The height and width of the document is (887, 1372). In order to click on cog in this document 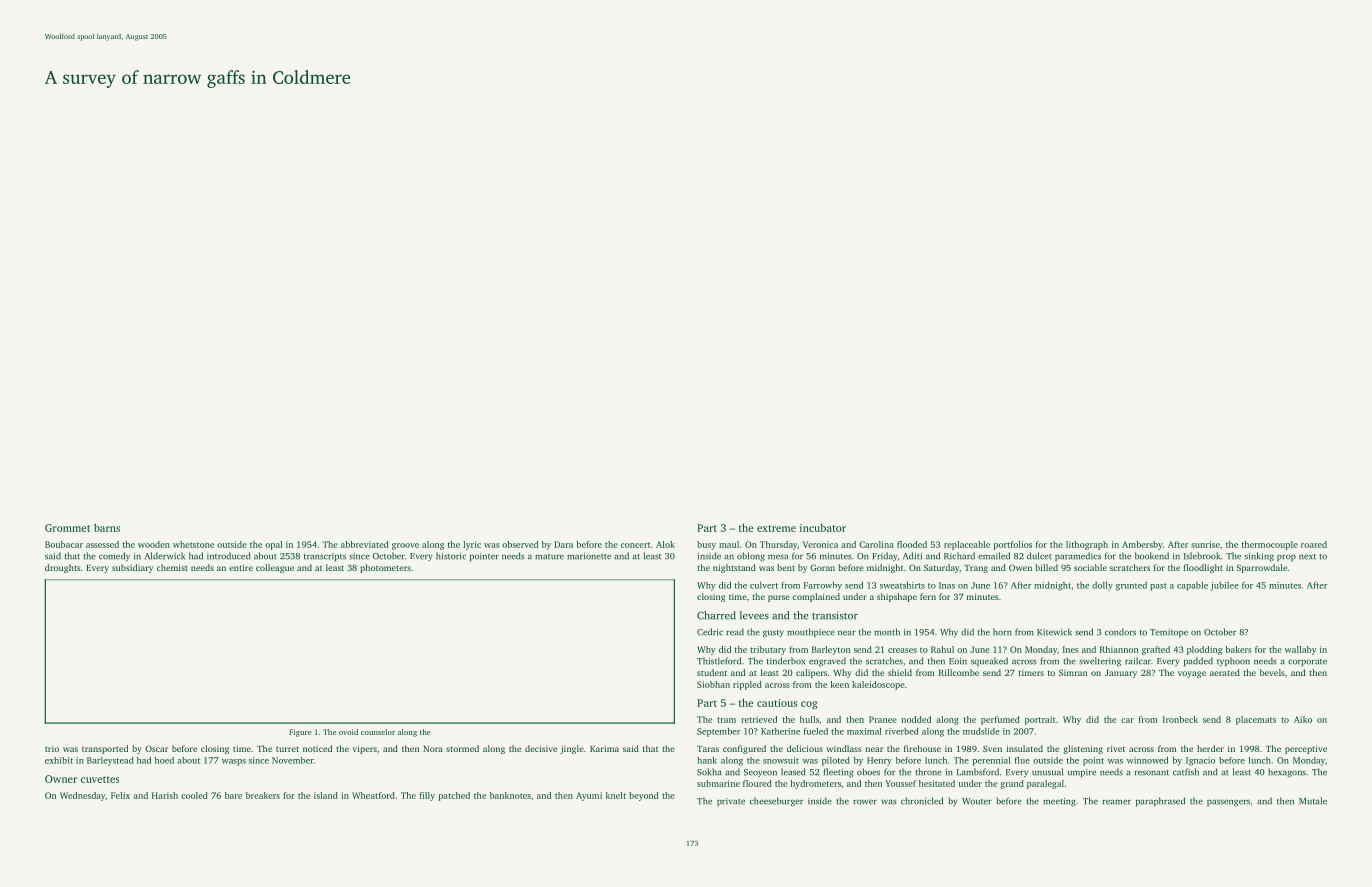, I will do `click(809, 705)`.
